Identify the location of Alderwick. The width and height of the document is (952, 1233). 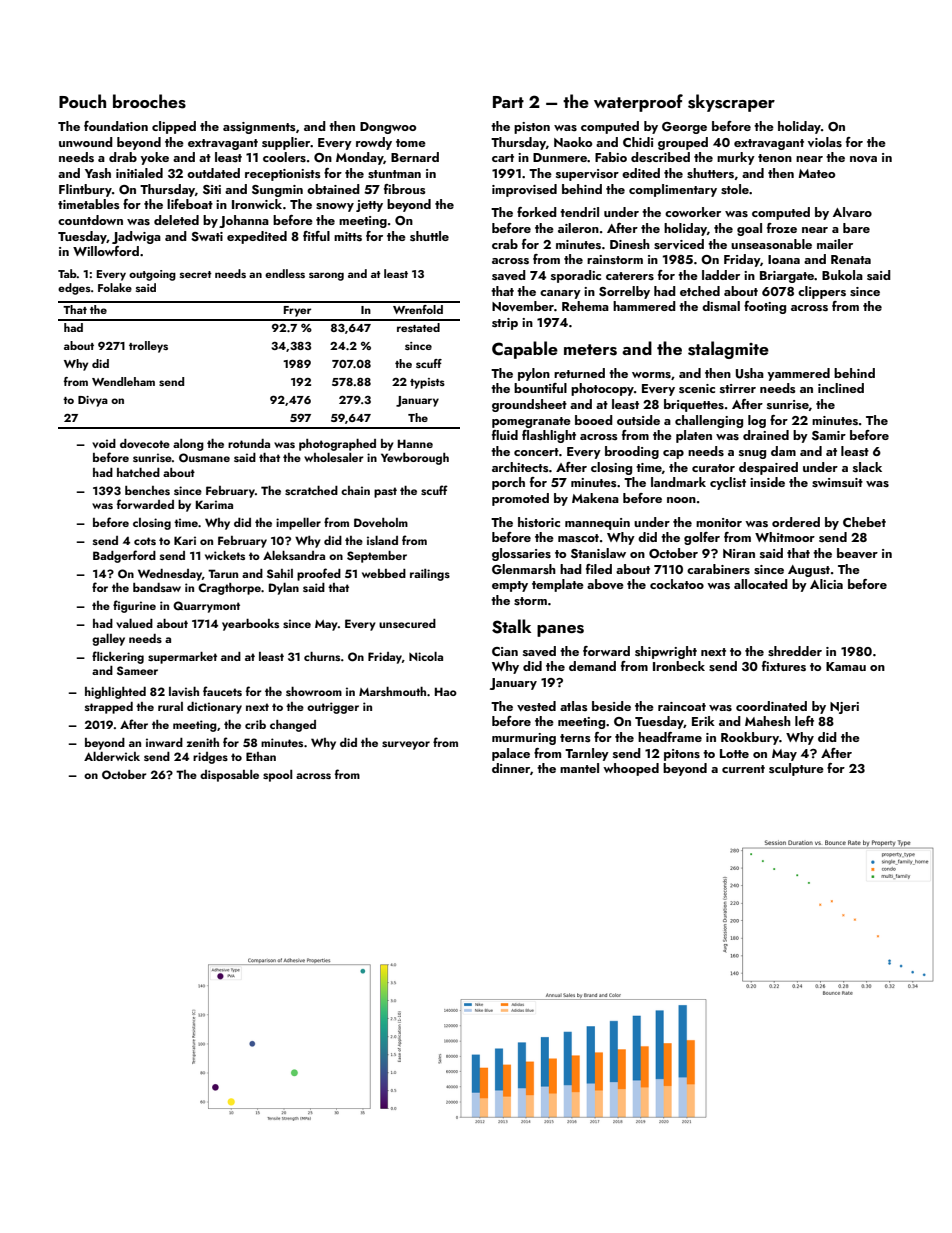
(112, 756).
